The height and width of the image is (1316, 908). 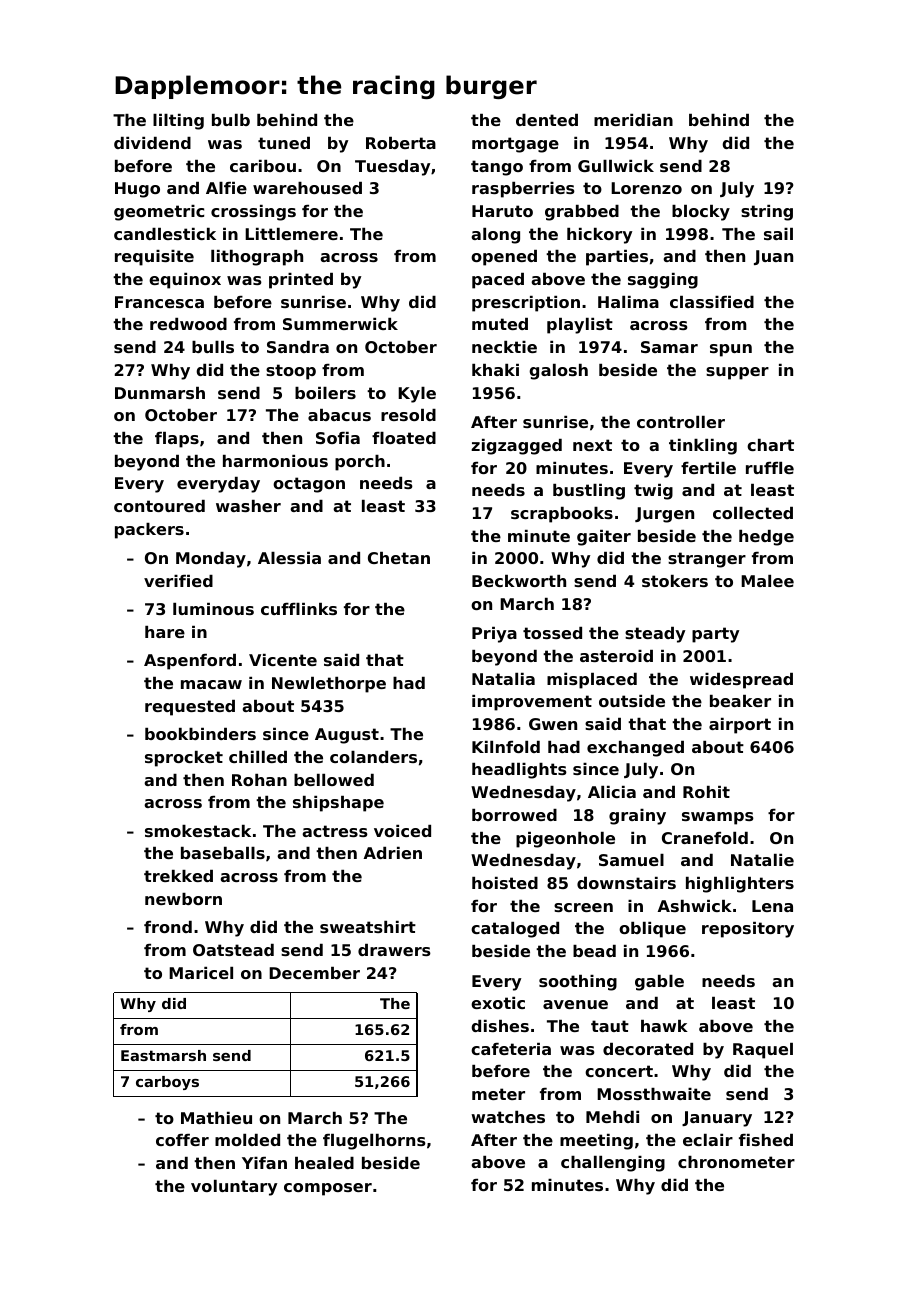 What do you see at coordinates (284, 143) in the image?
I see `tuned` at bounding box center [284, 143].
